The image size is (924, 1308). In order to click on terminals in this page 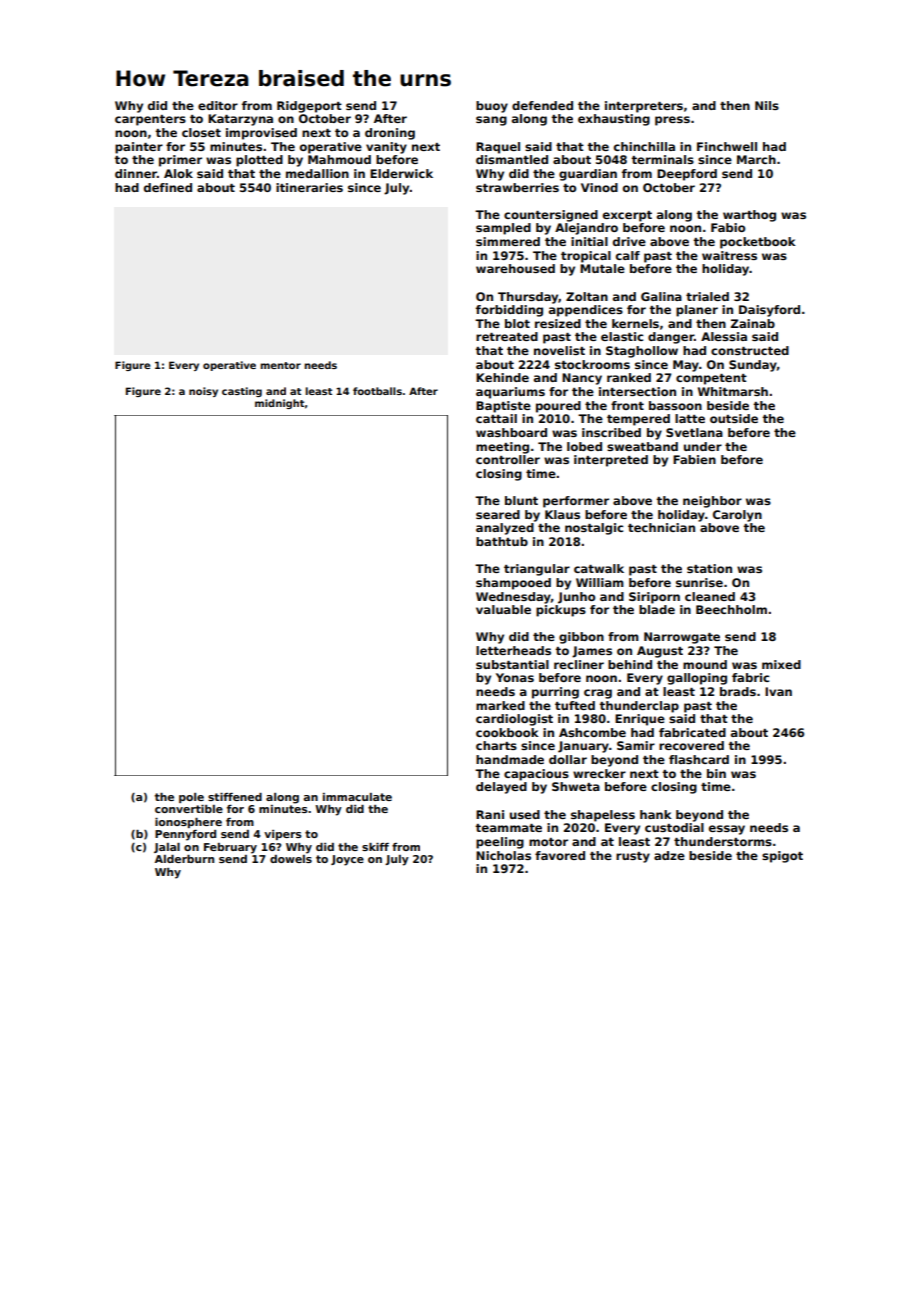, I will do `click(662, 159)`.
